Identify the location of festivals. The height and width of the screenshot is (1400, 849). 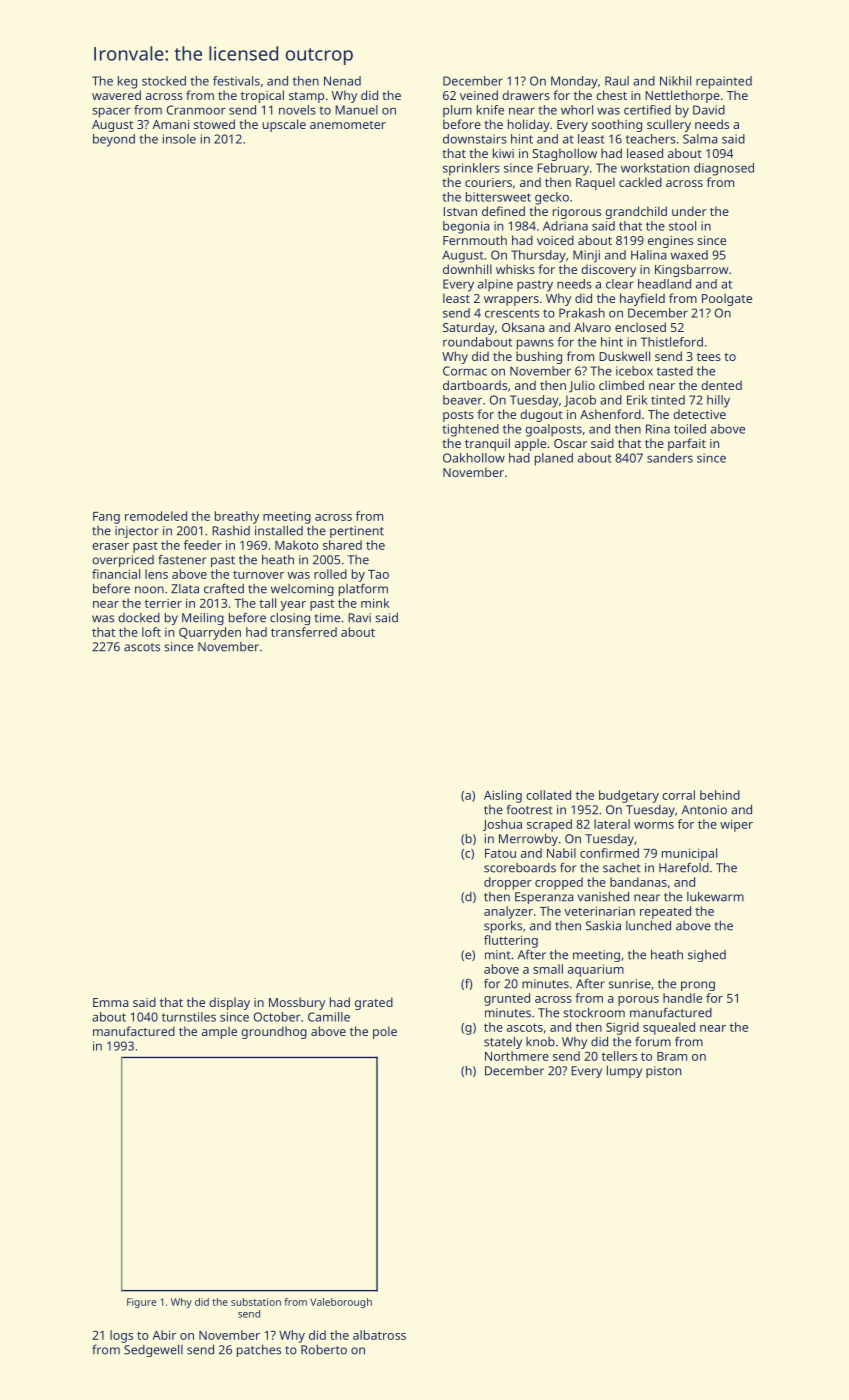
(236, 81).
